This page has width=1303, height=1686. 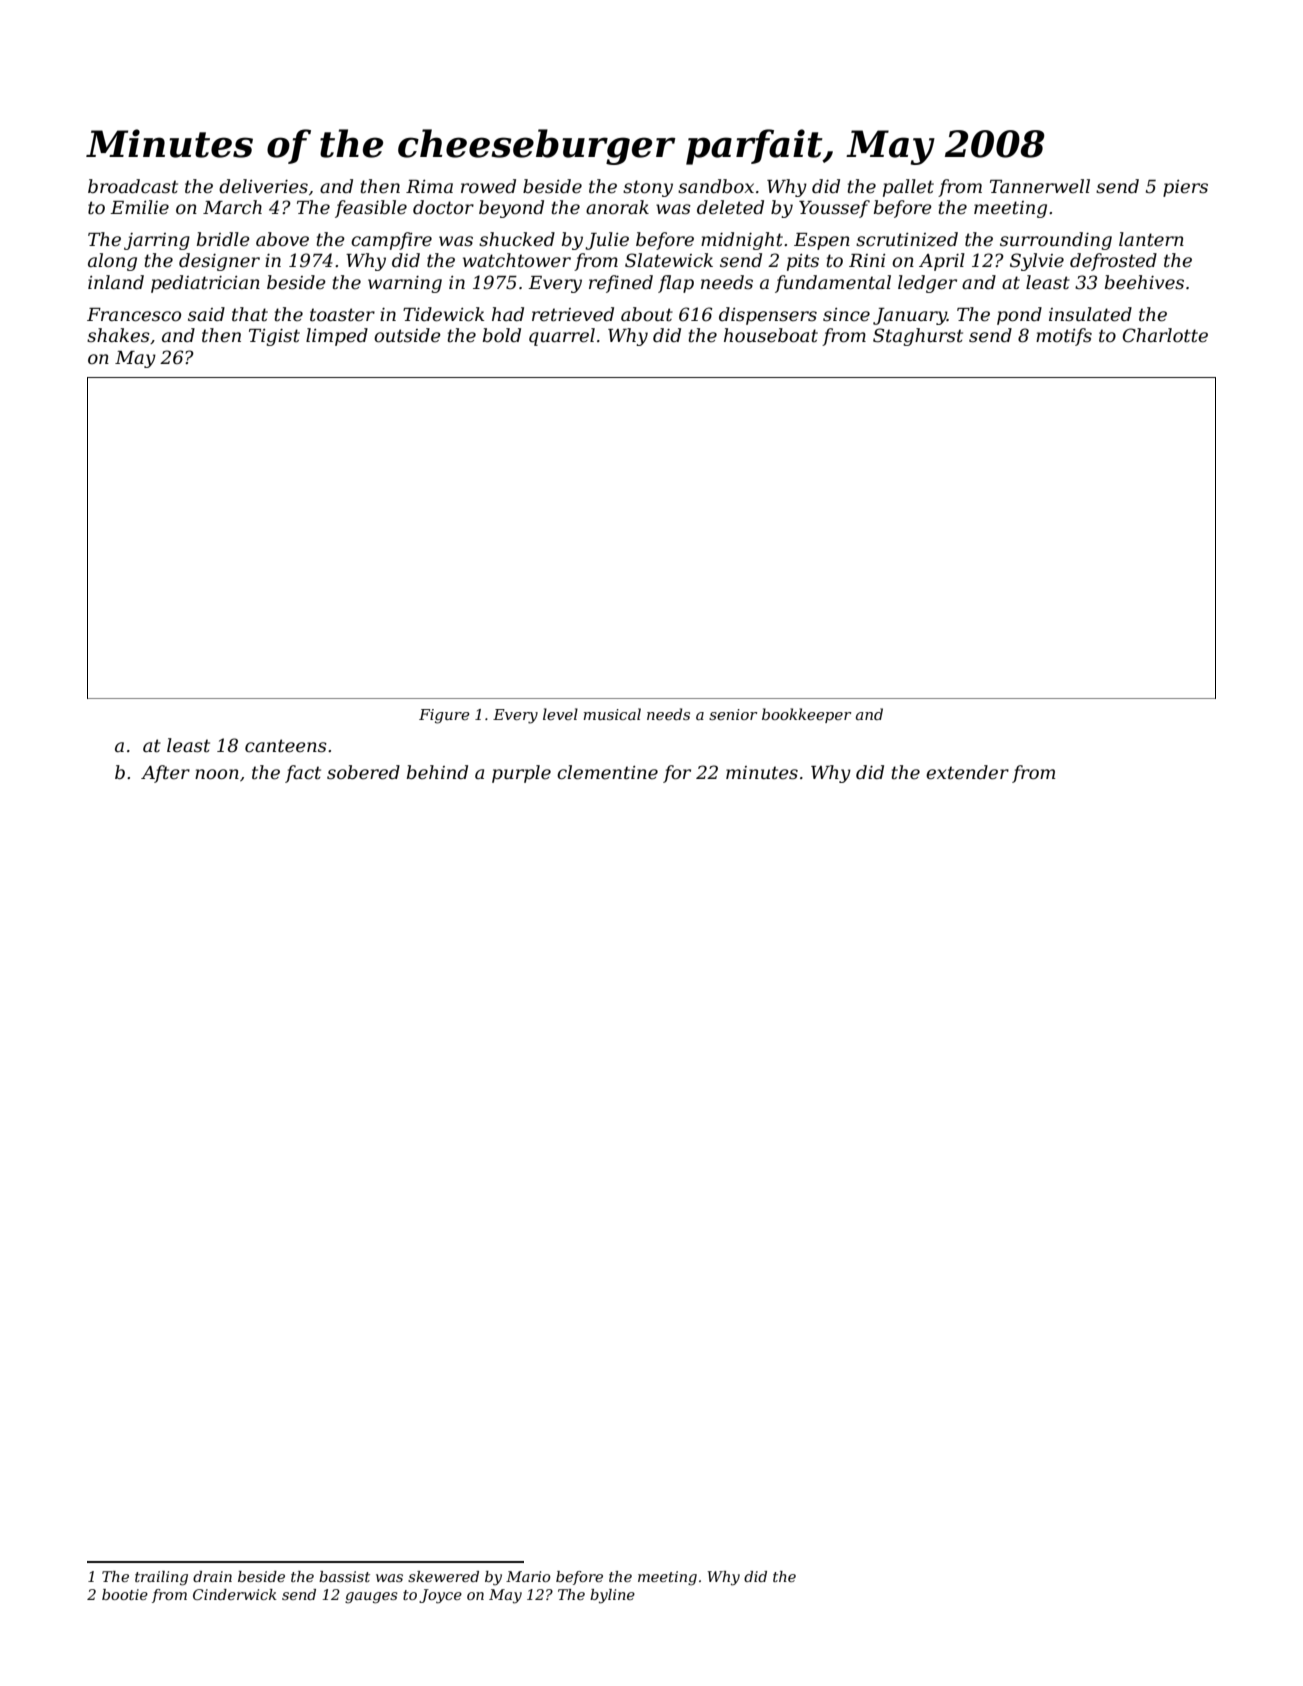 I want to click on skewered, so click(x=443, y=1576).
